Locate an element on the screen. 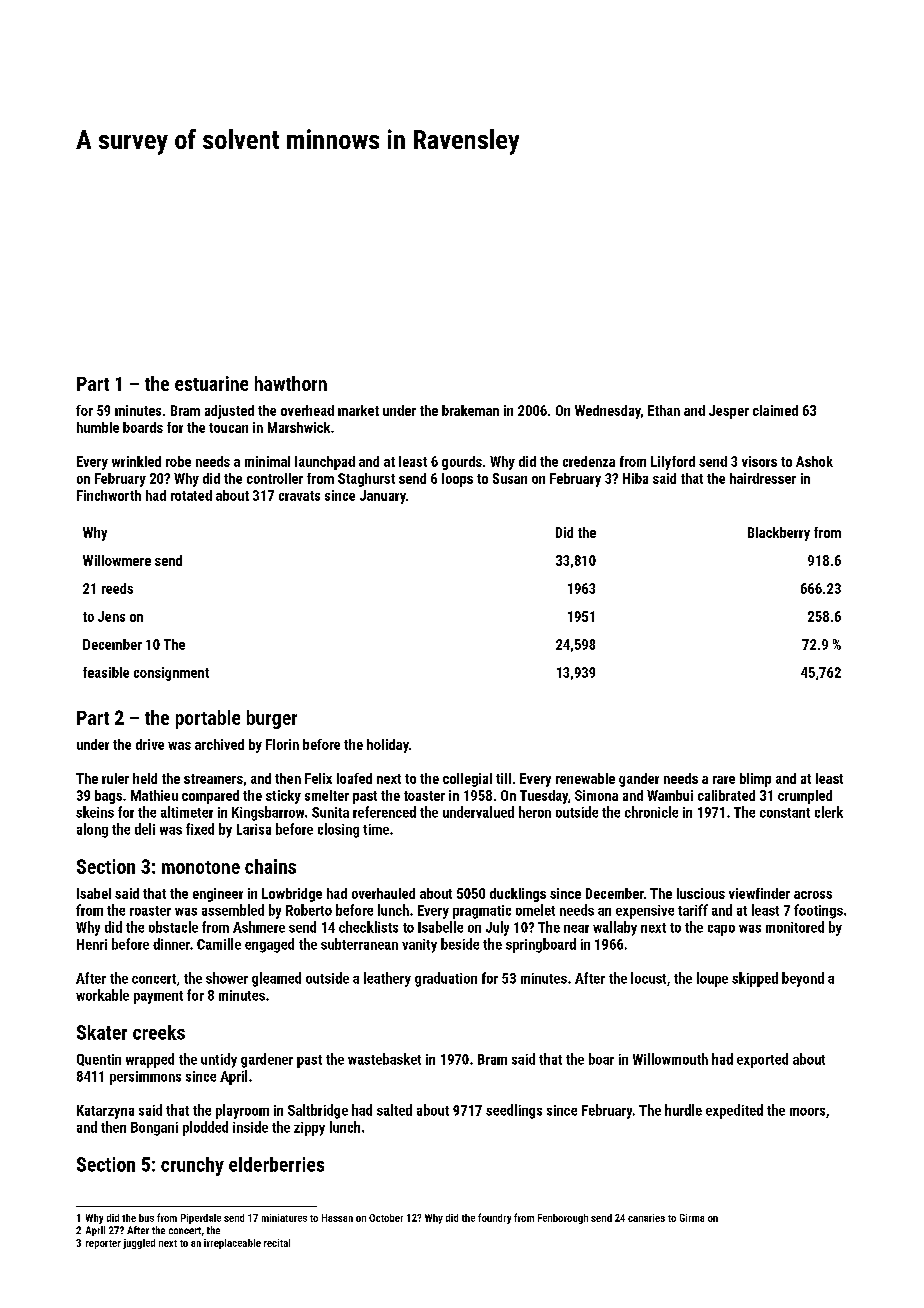 The image size is (924, 1308). reporter is located at coordinates (103, 1244).
